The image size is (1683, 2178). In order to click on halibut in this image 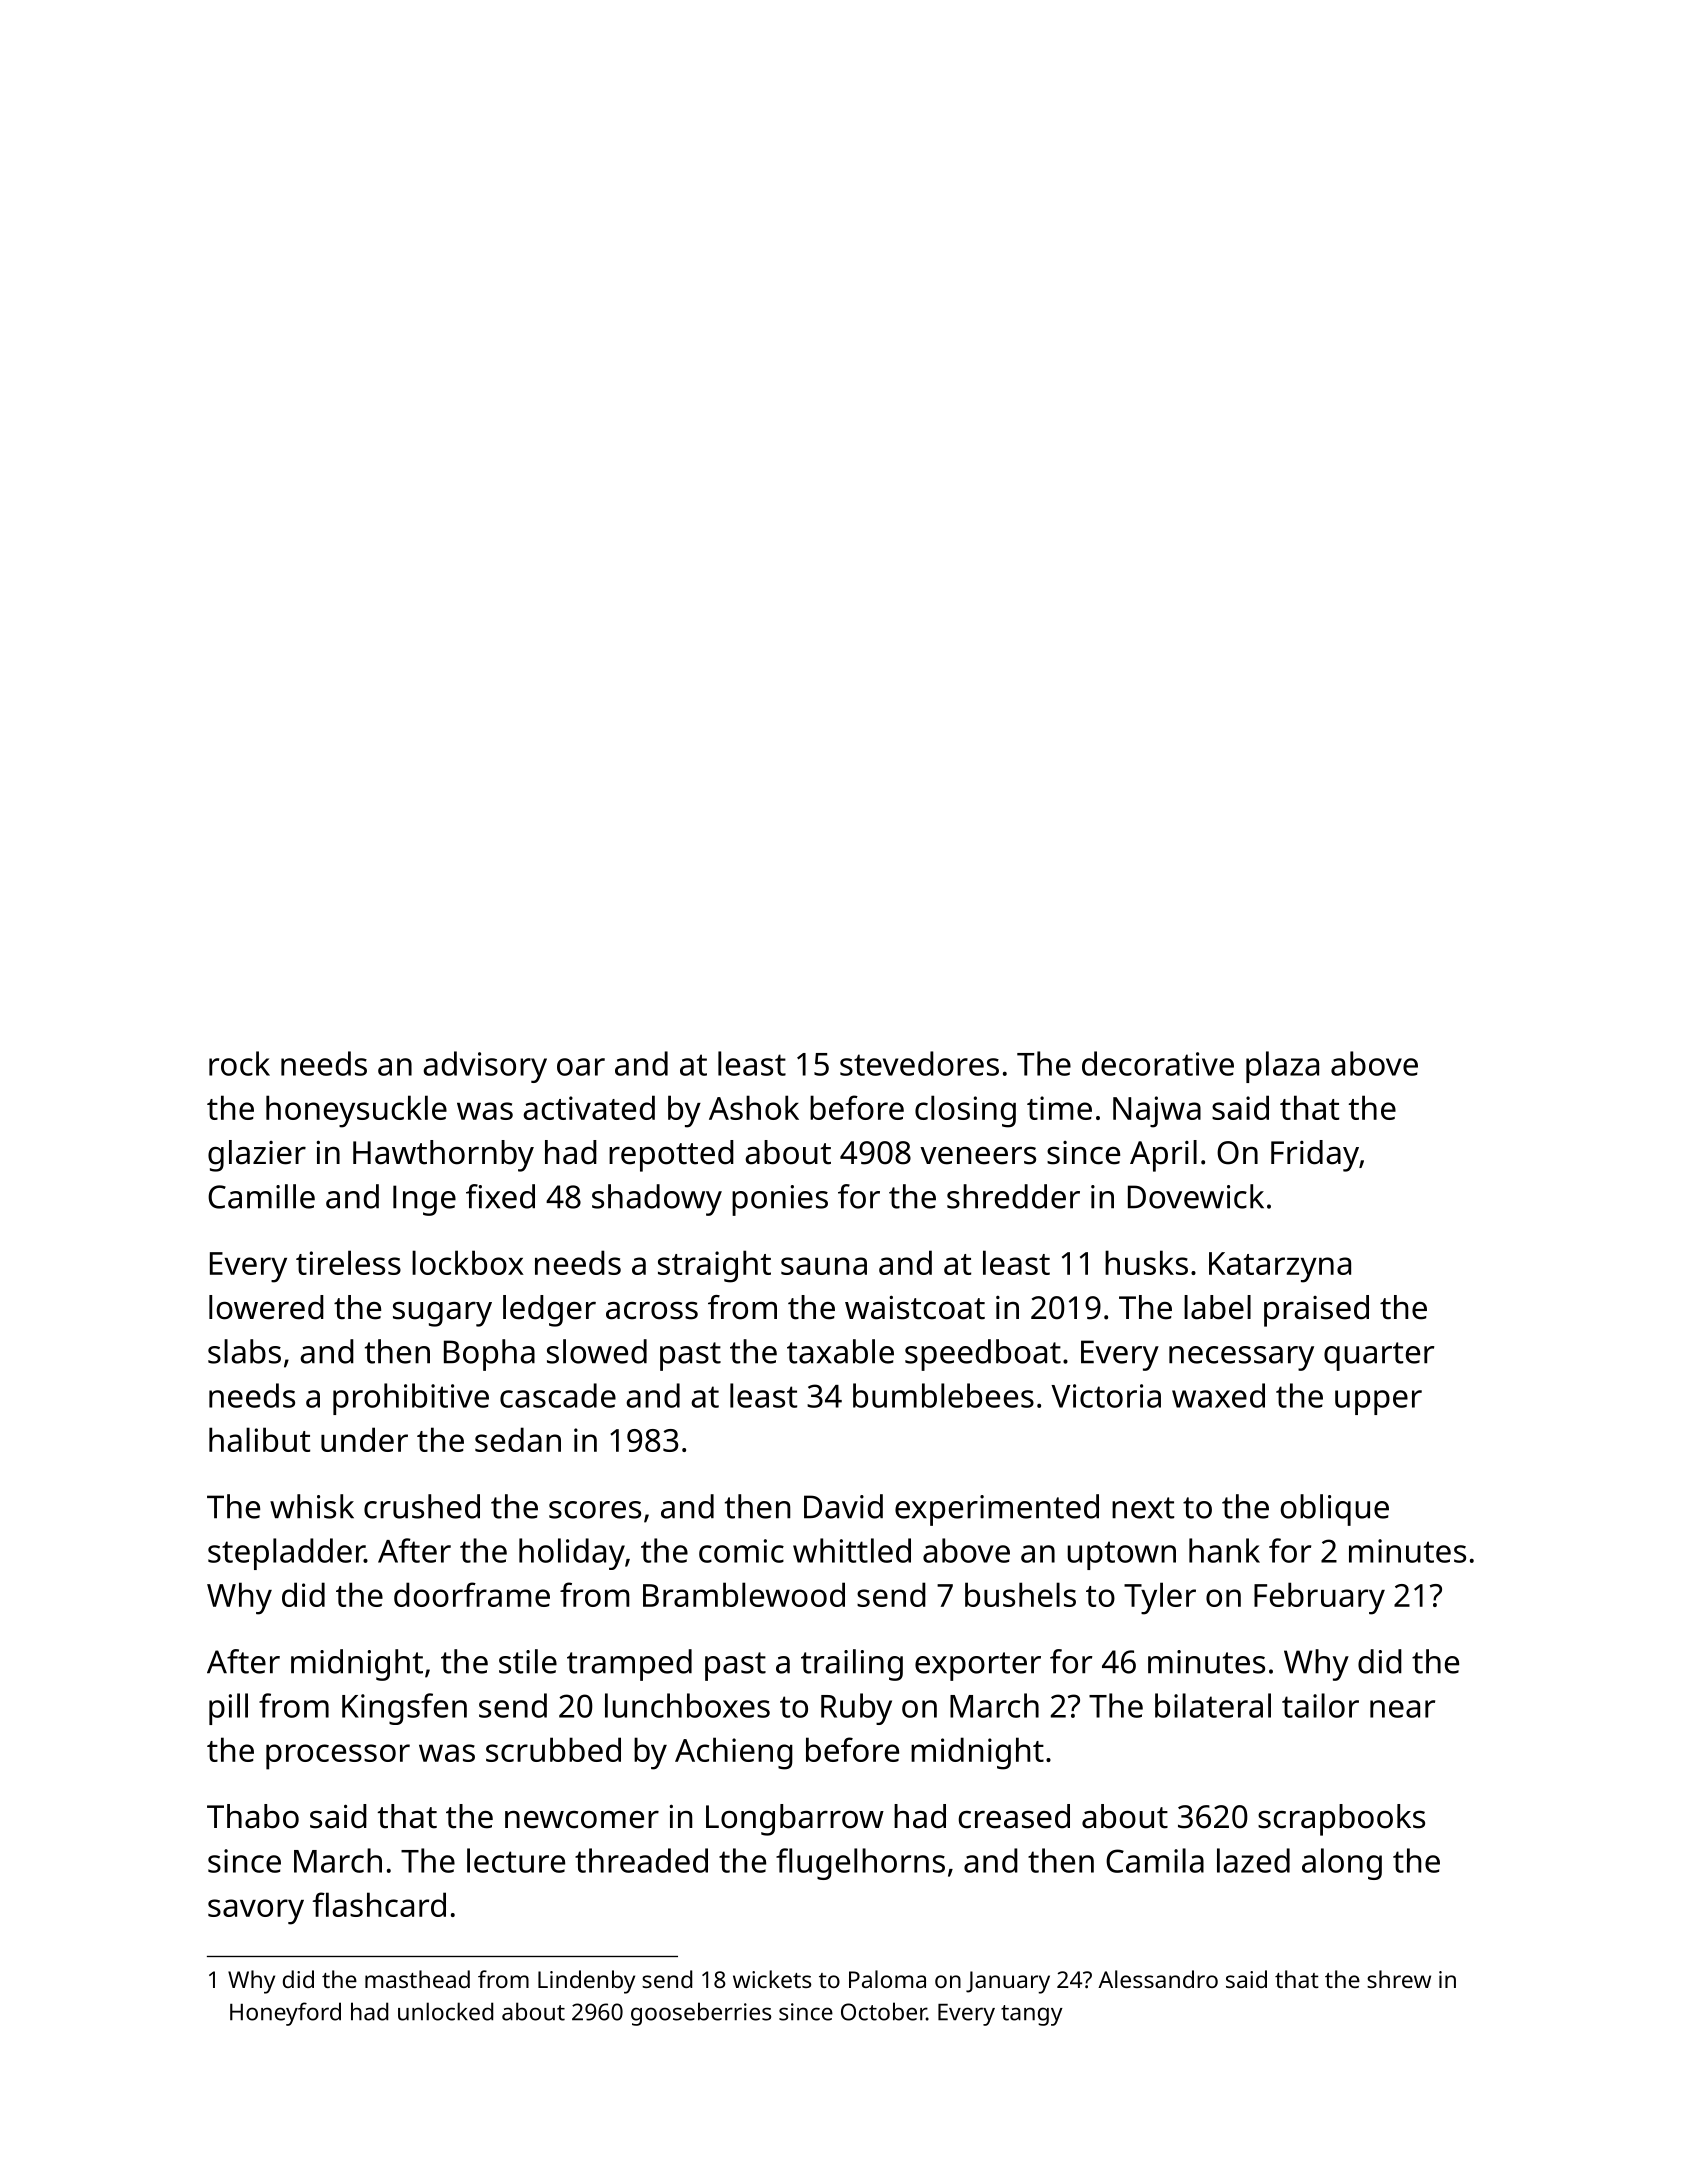, I will do `click(259, 1439)`.
